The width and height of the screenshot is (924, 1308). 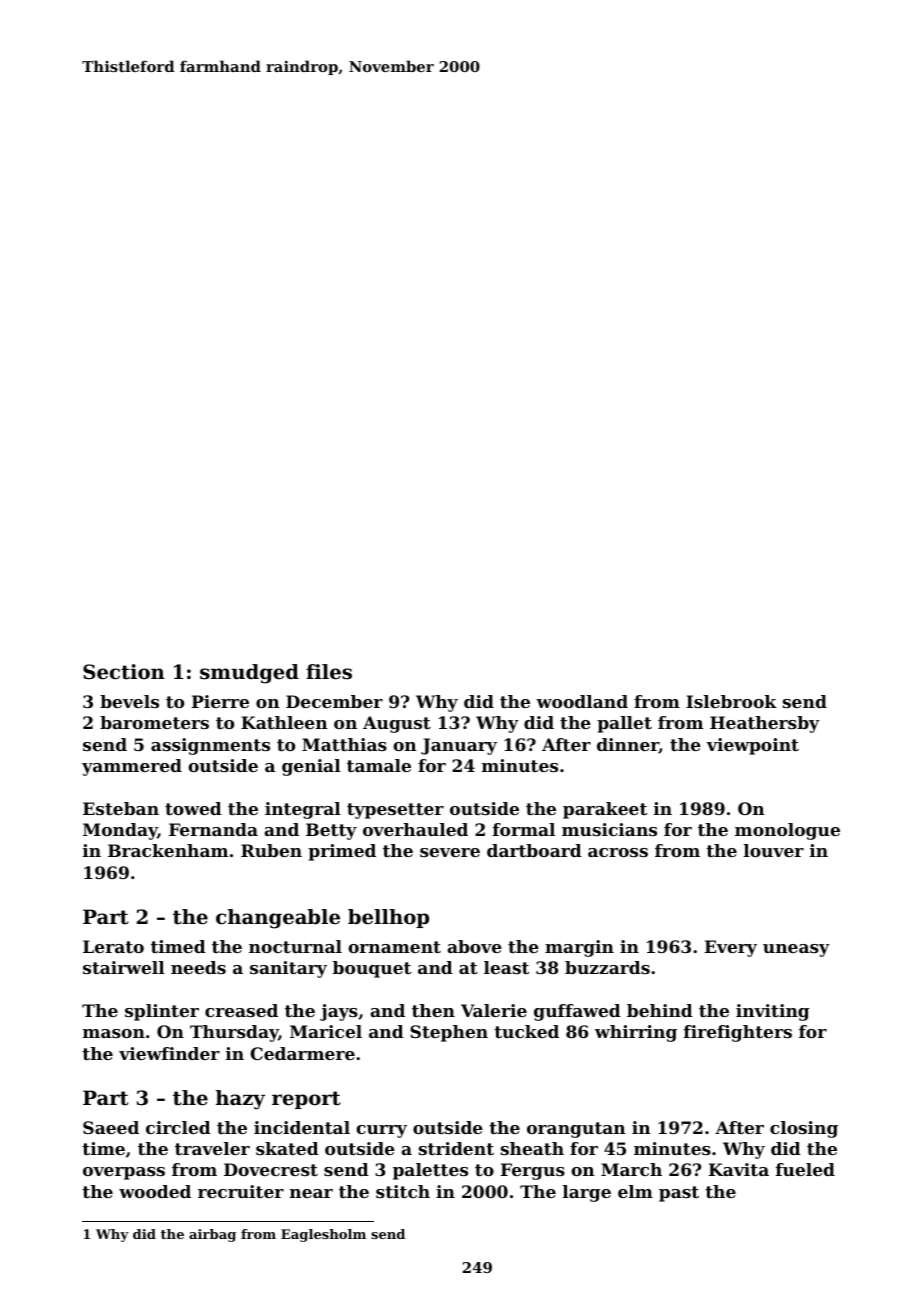 What do you see at coordinates (459, 746) in the screenshot?
I see `January` at bounding box center [459, 746].
